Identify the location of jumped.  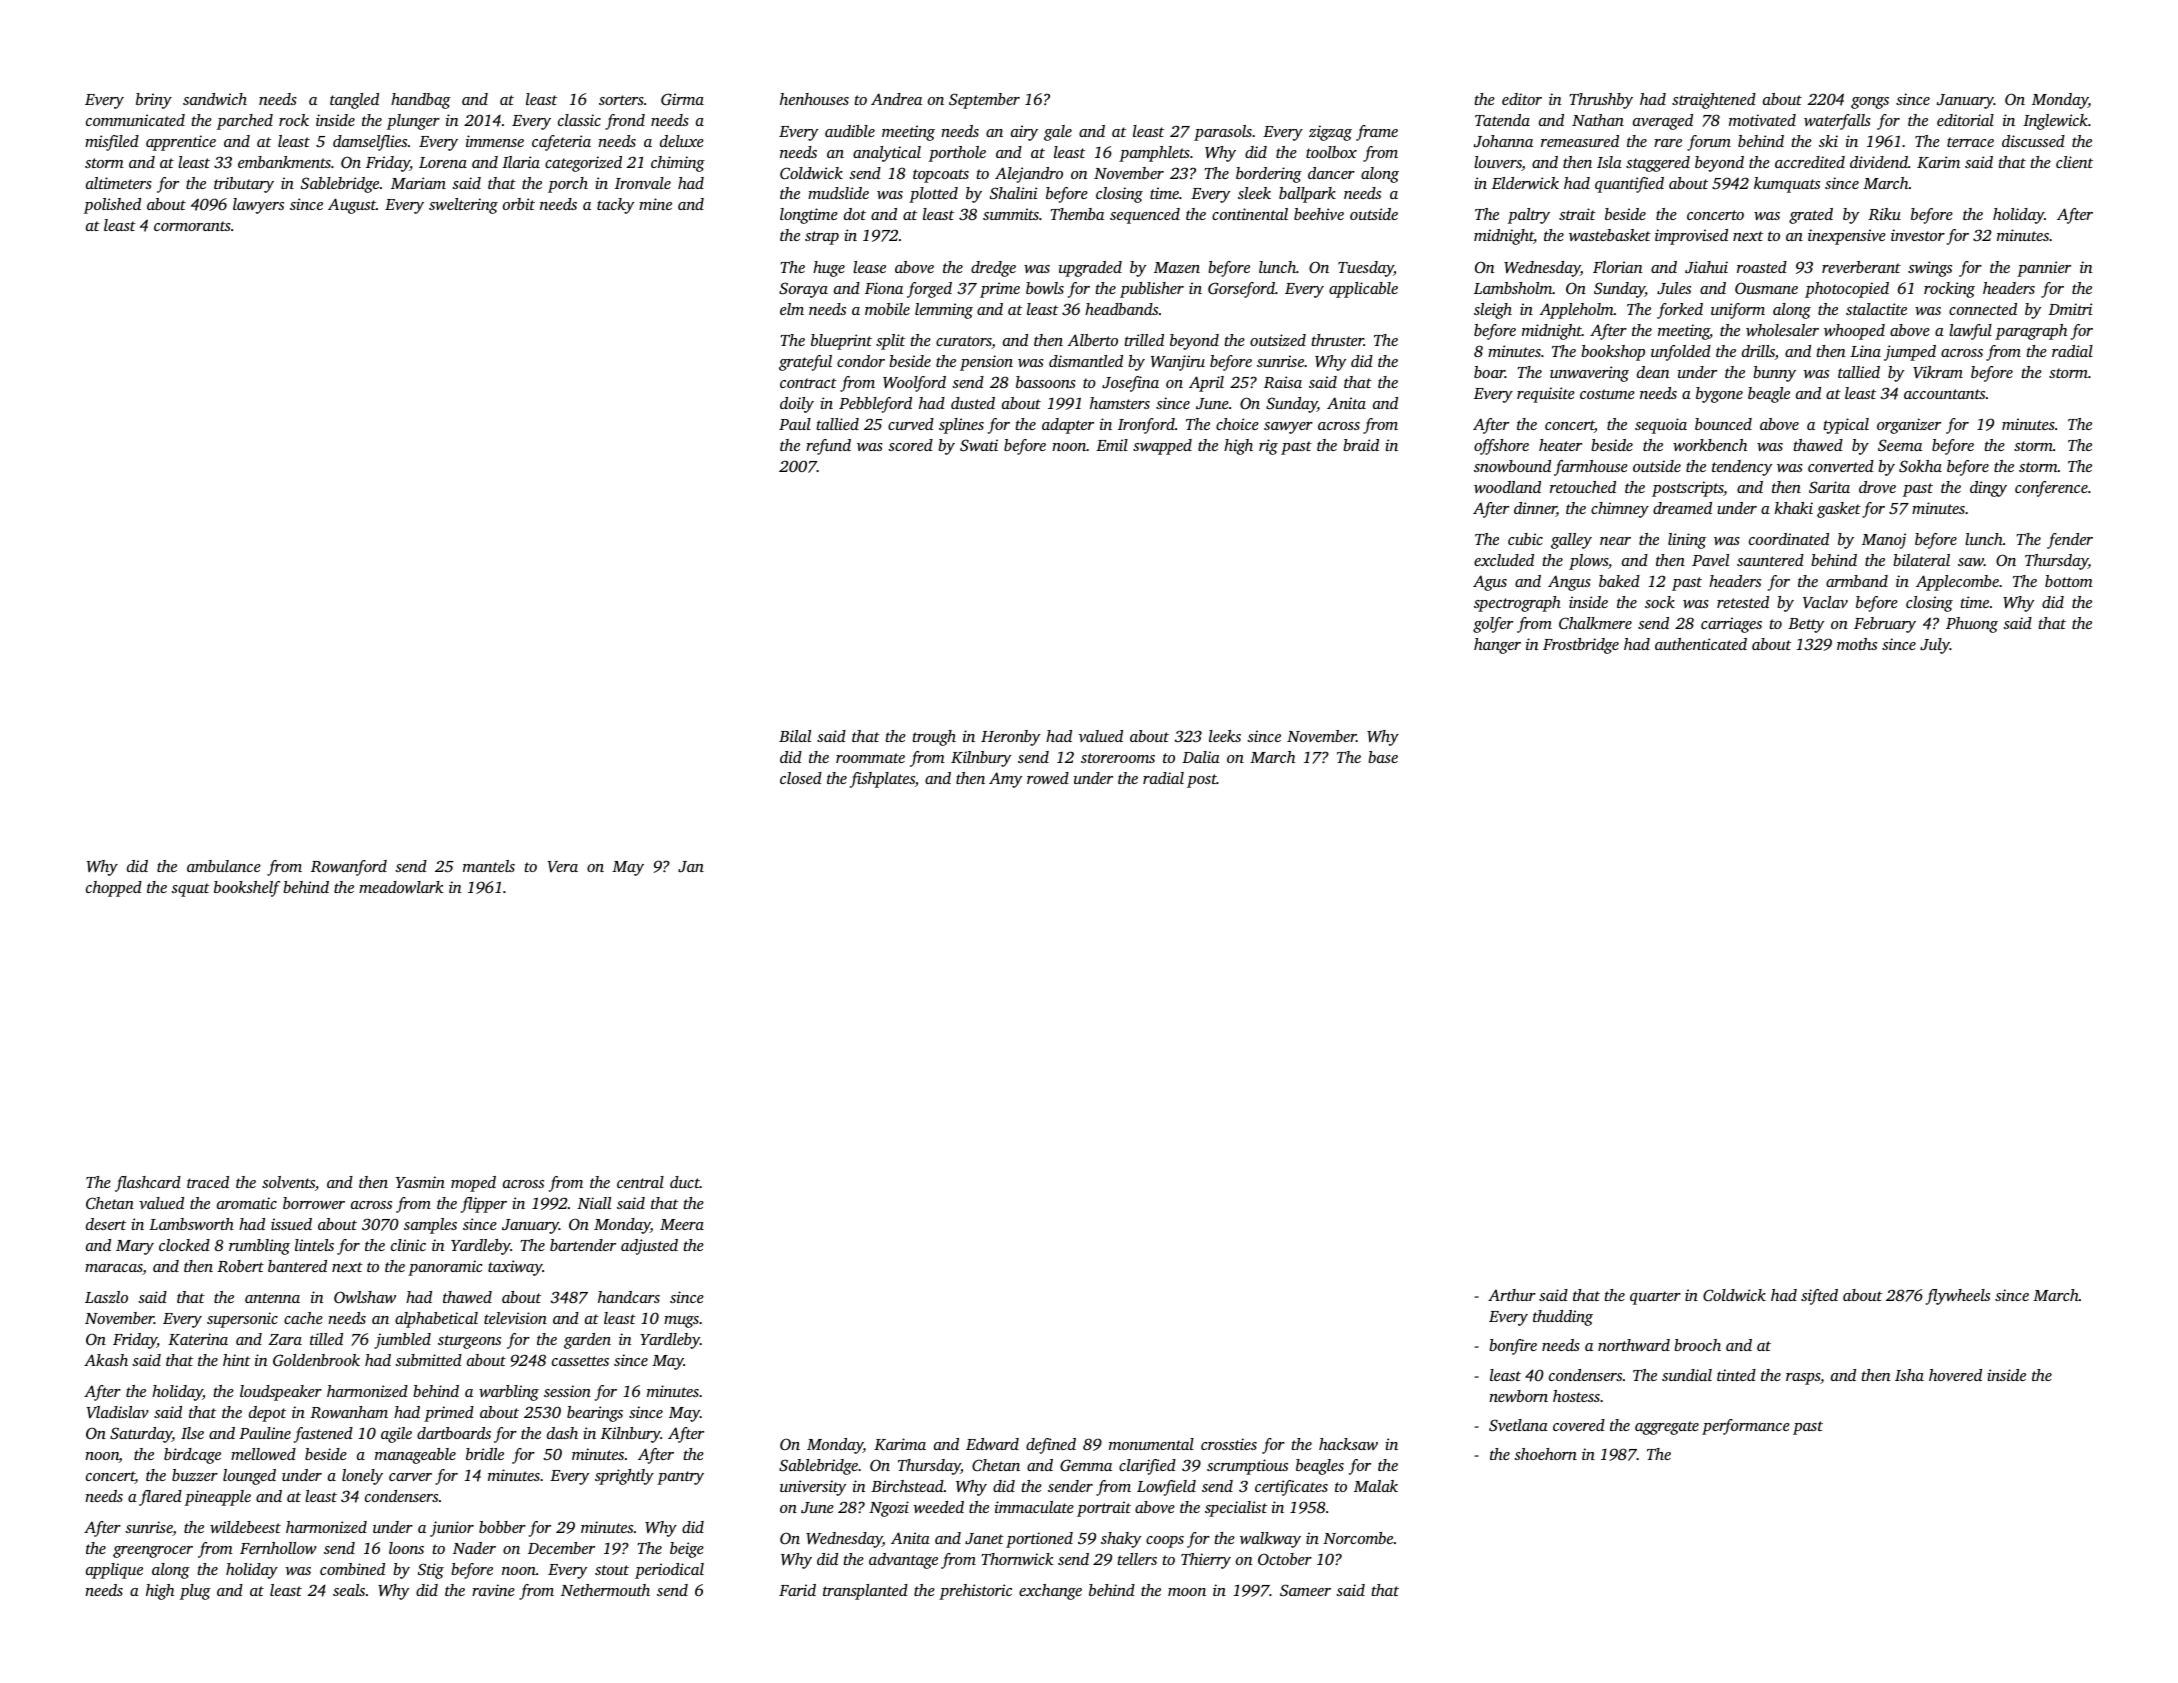
(1910, 353).
